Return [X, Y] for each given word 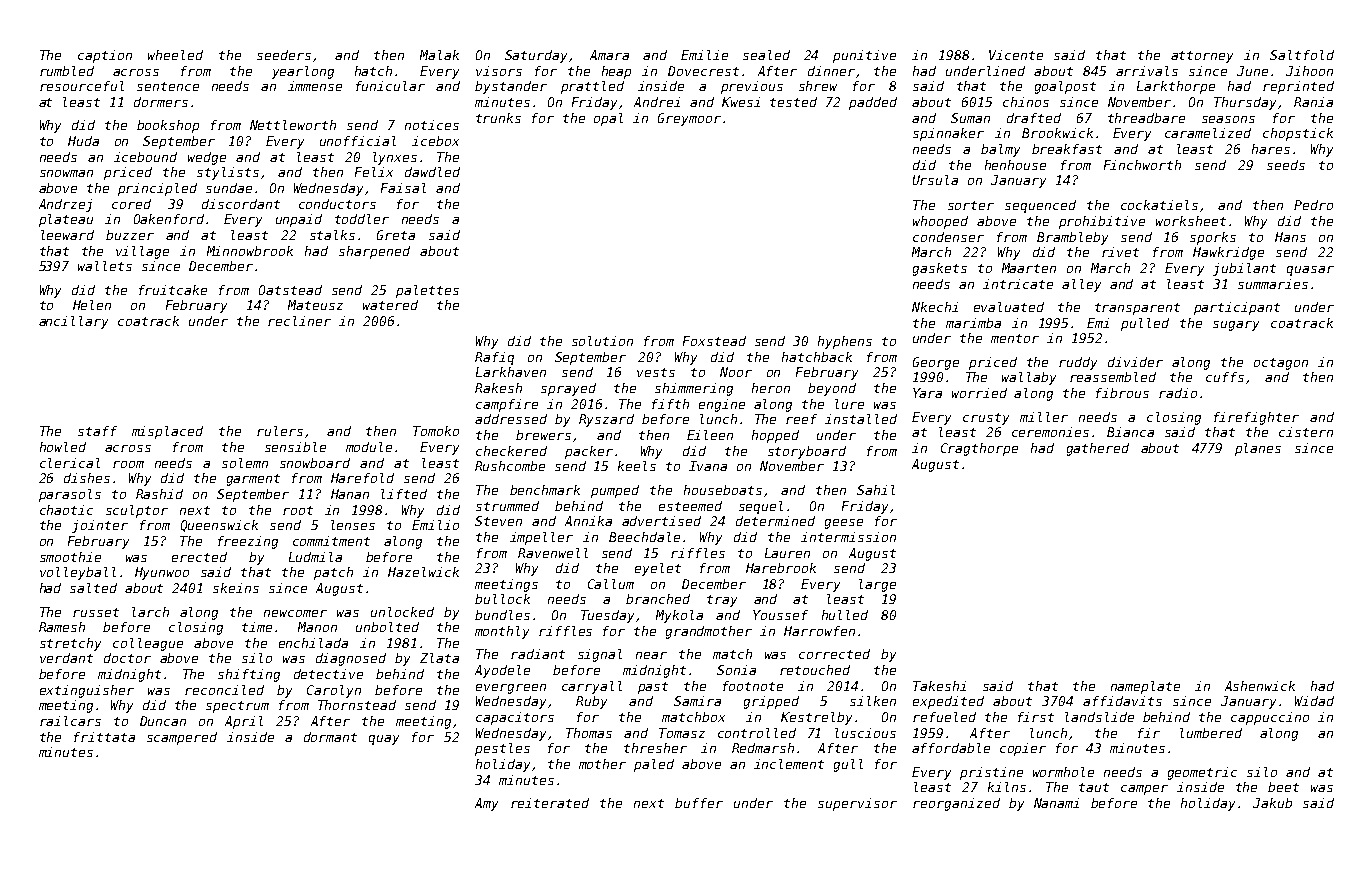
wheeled [175, 55]
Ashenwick [1260, 686]
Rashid [159, 494]
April [244, 722]
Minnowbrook [250, 251]
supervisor [857, 804]
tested [793, 102]
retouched [815, 670]
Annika [588, 521]
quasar [1310, 271]
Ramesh [62, 627]
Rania [1313, 102]
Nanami [1056, 803]
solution [602, 341]
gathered [1098, 449]
